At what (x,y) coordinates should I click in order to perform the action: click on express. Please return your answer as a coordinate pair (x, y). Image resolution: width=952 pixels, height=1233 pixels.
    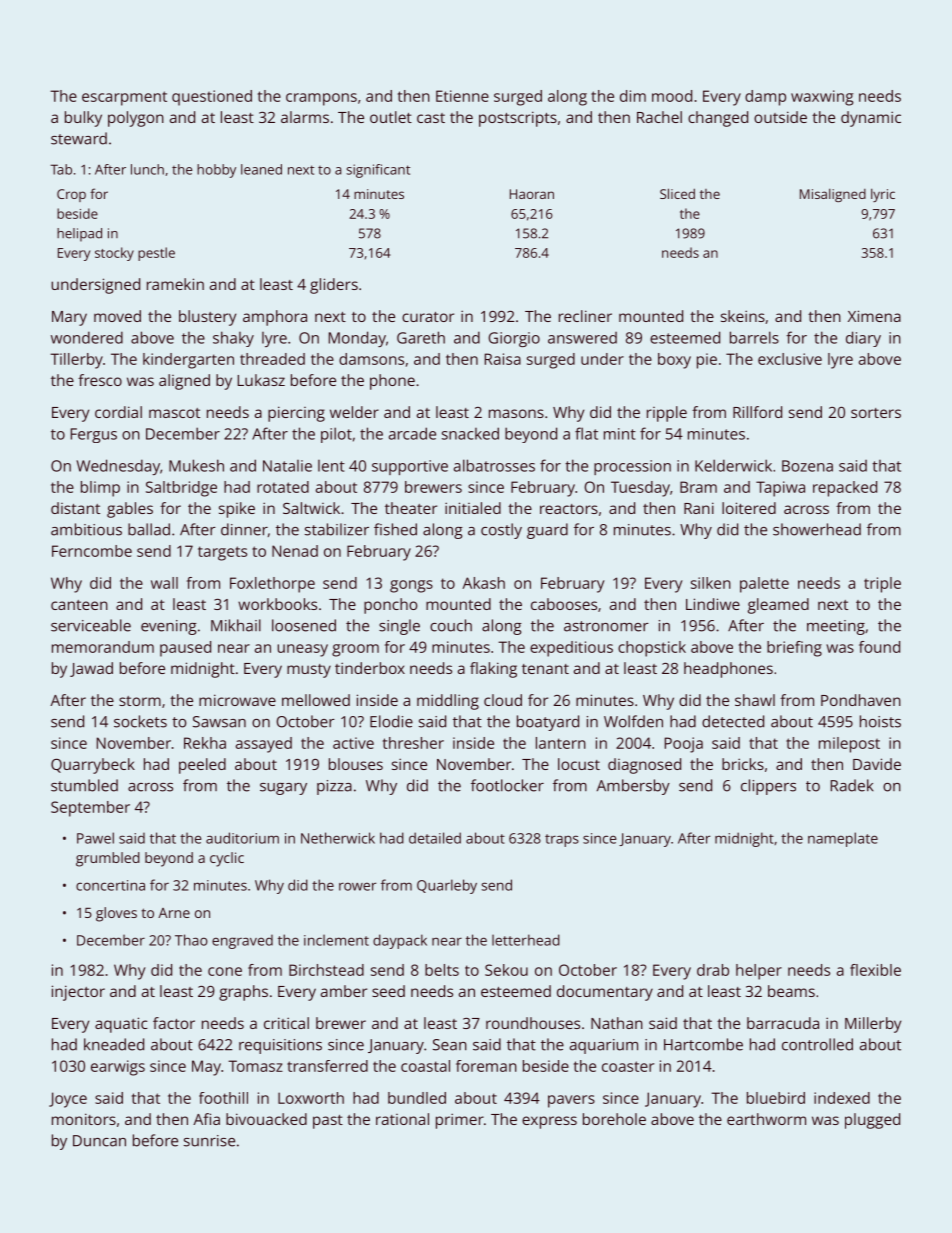
    Looking at the image, I should click on (549, 1122).
